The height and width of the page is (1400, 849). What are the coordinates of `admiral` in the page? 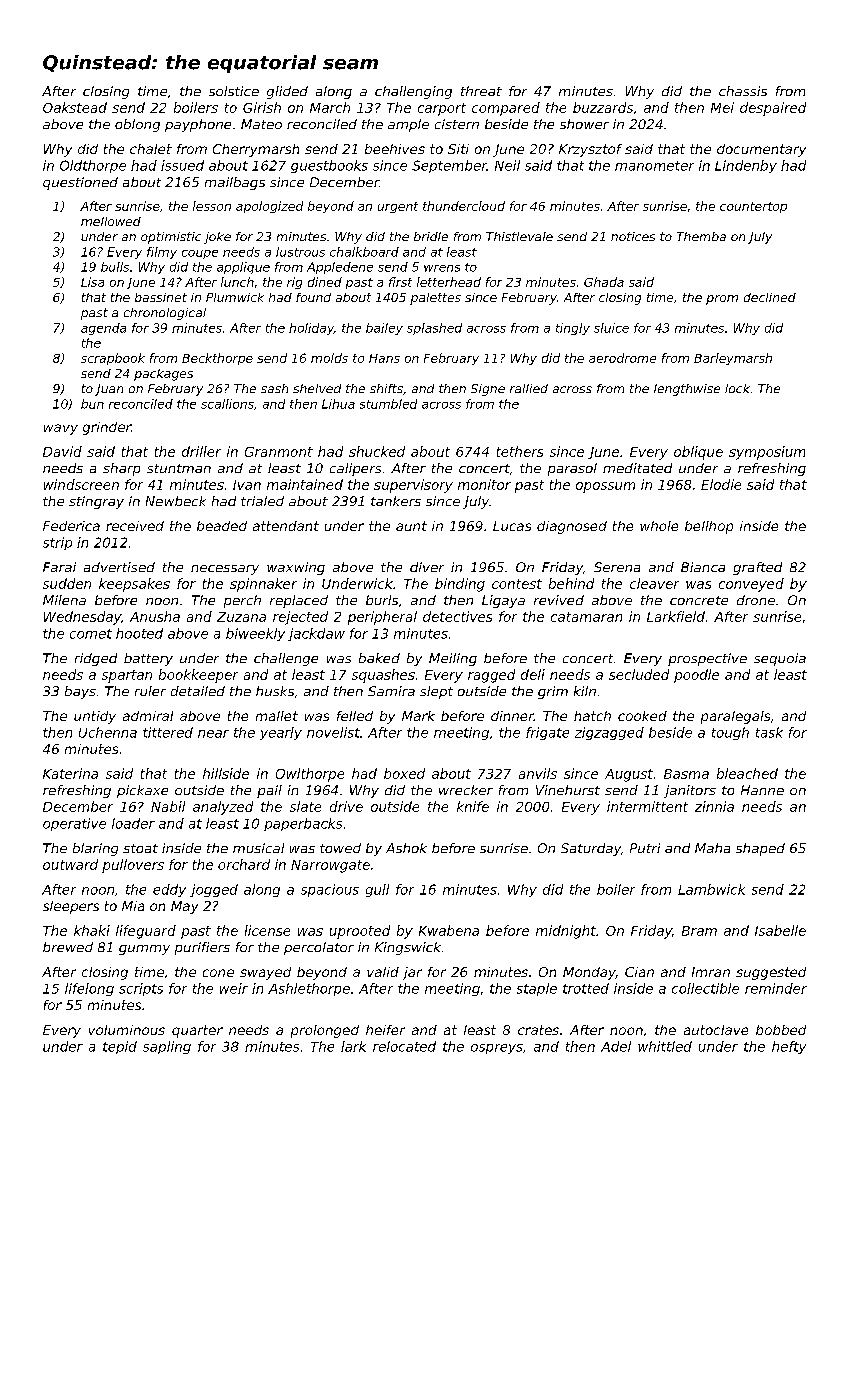 It's located at (148, 716).
